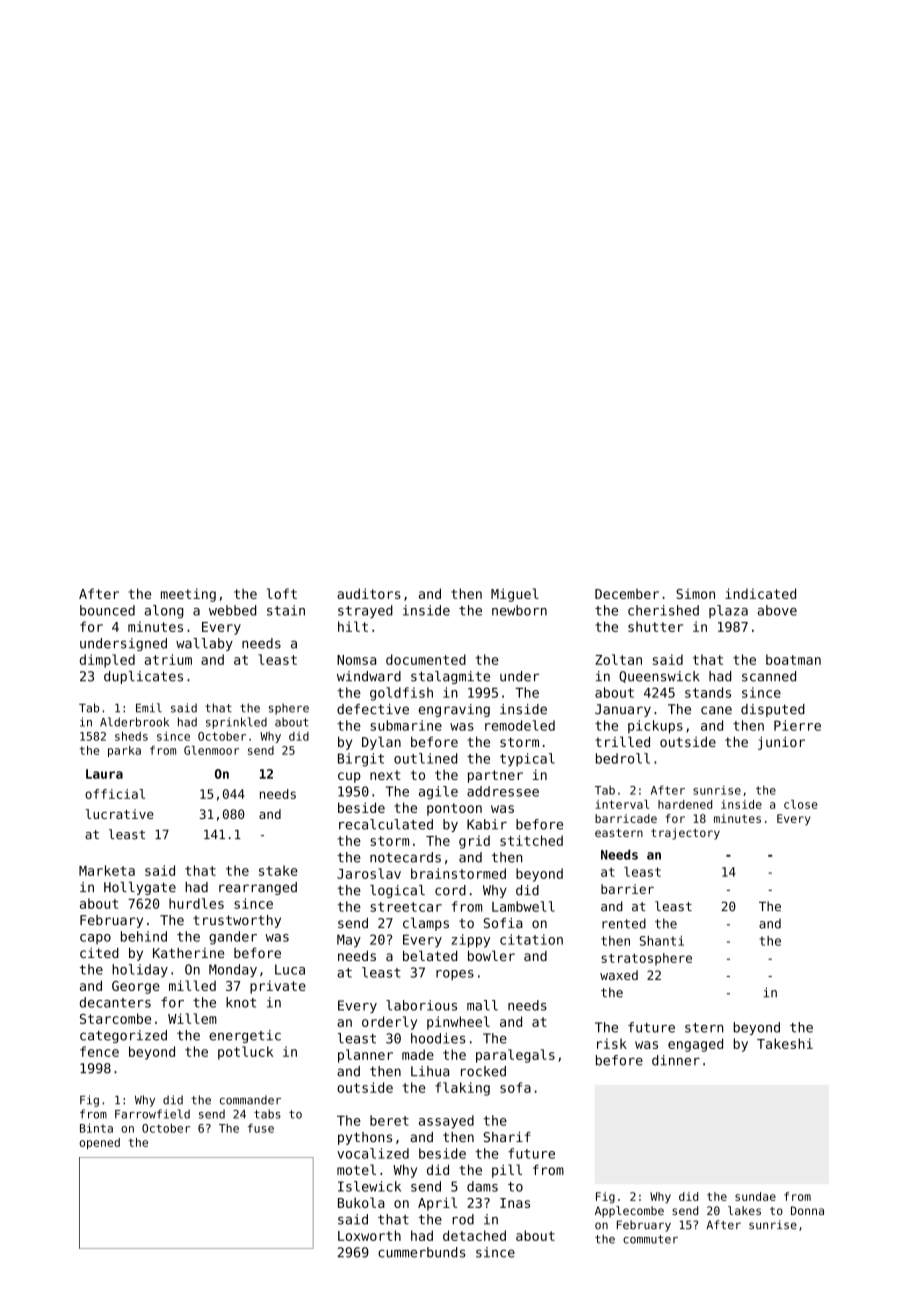  Describe the element at coordinates (107, 610) in the image. I see `bounced` at that location.
